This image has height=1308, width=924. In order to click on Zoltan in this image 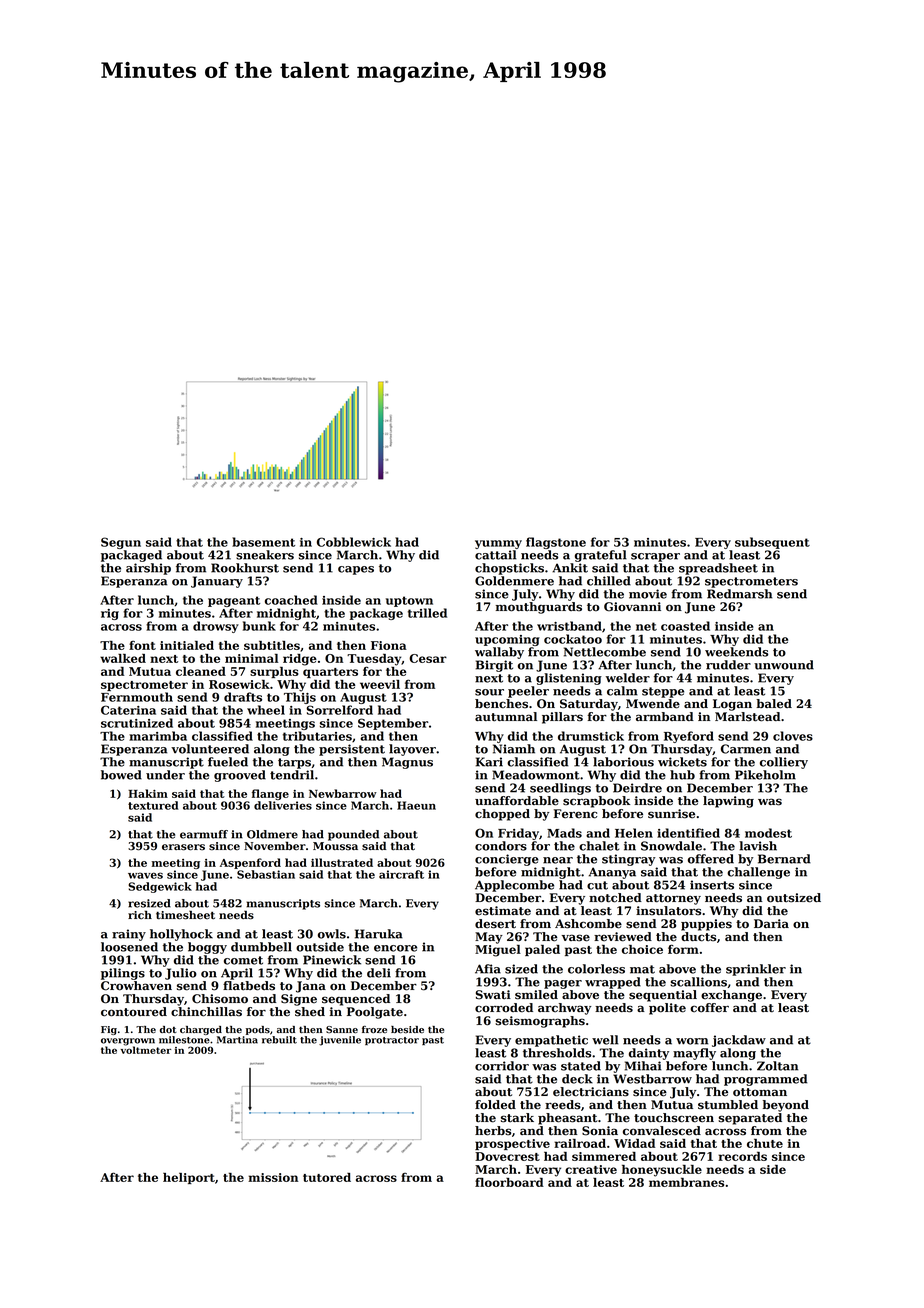, I will do `click(777, 1066)`.
